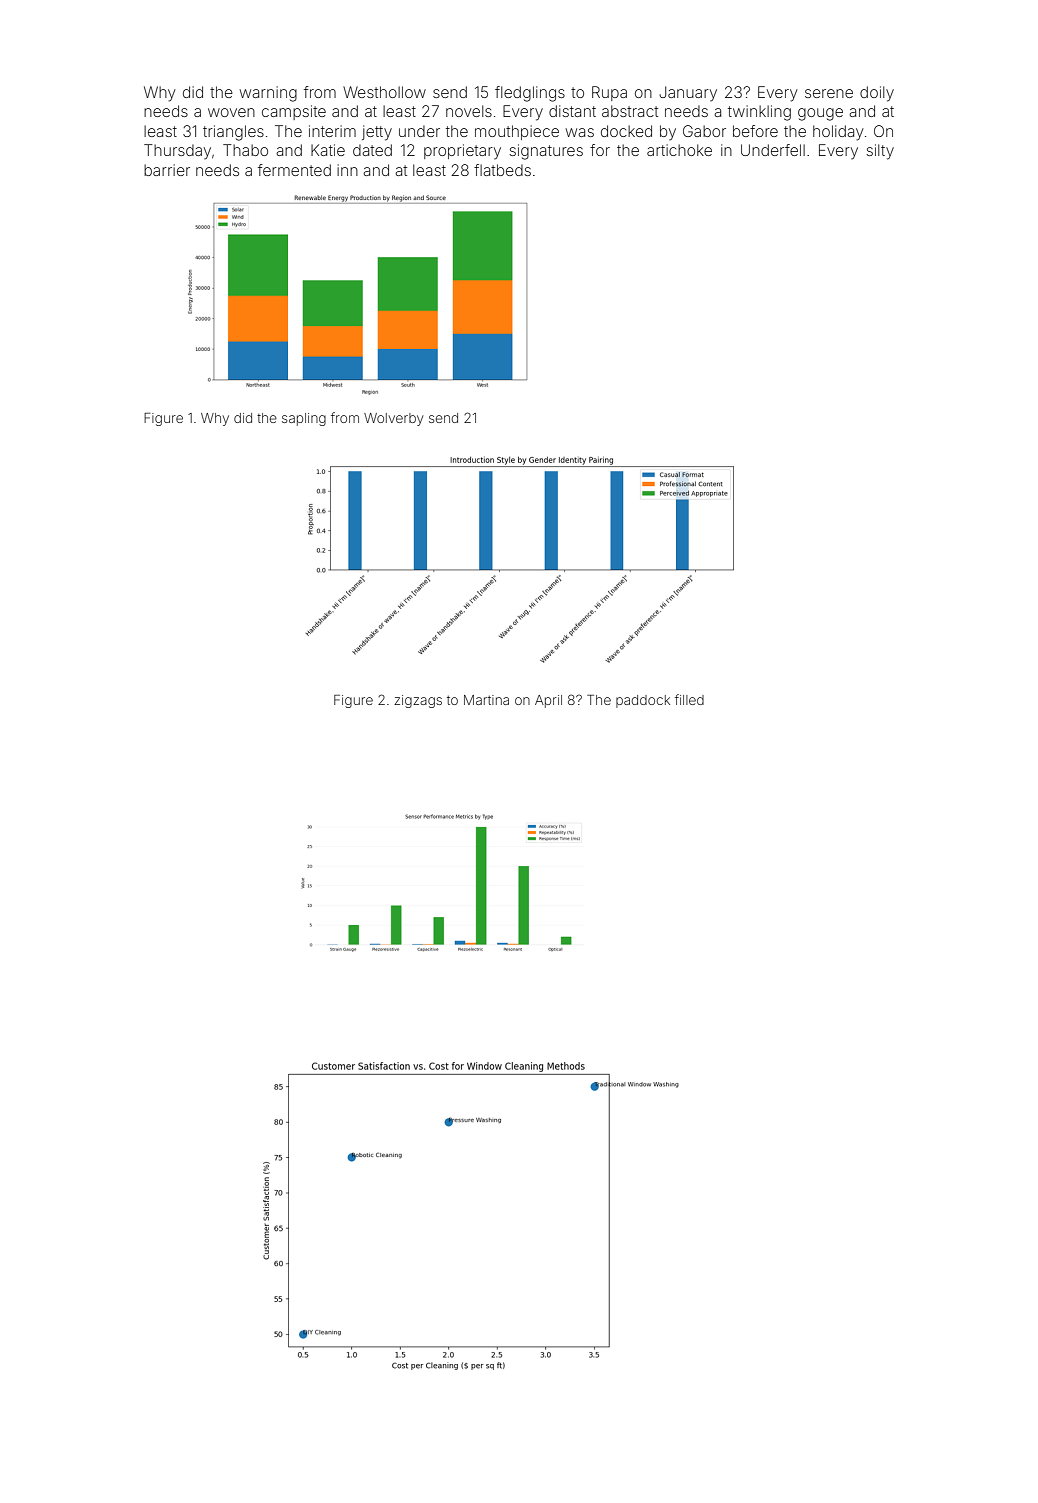 The image size is (1038, 1503). What do you see at coordinates (880, 152) in the screenshot?
I see `silty` at bounding box center [880, 152].
